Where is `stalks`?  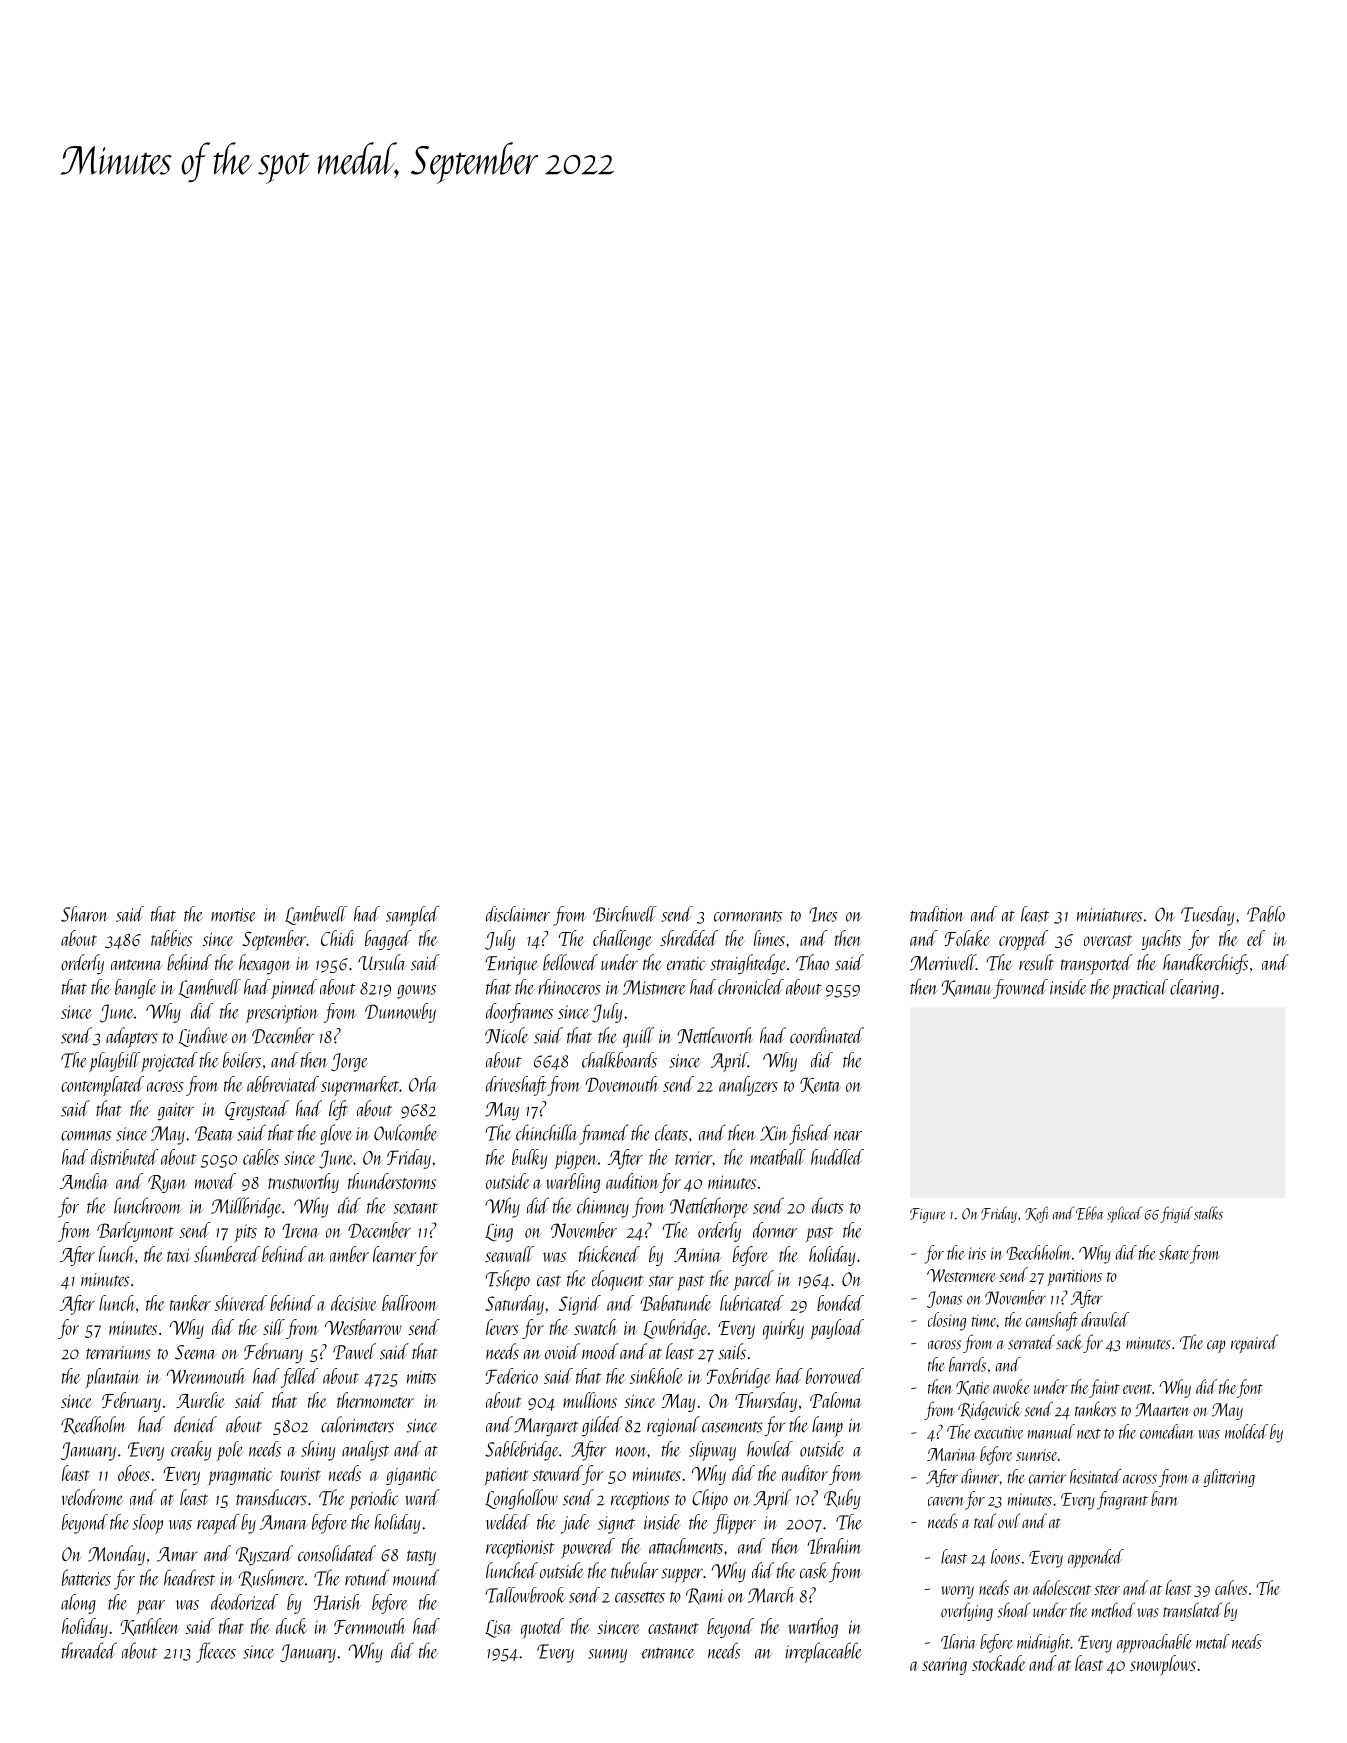
stalks is located at coordinates (1208, 1213).
